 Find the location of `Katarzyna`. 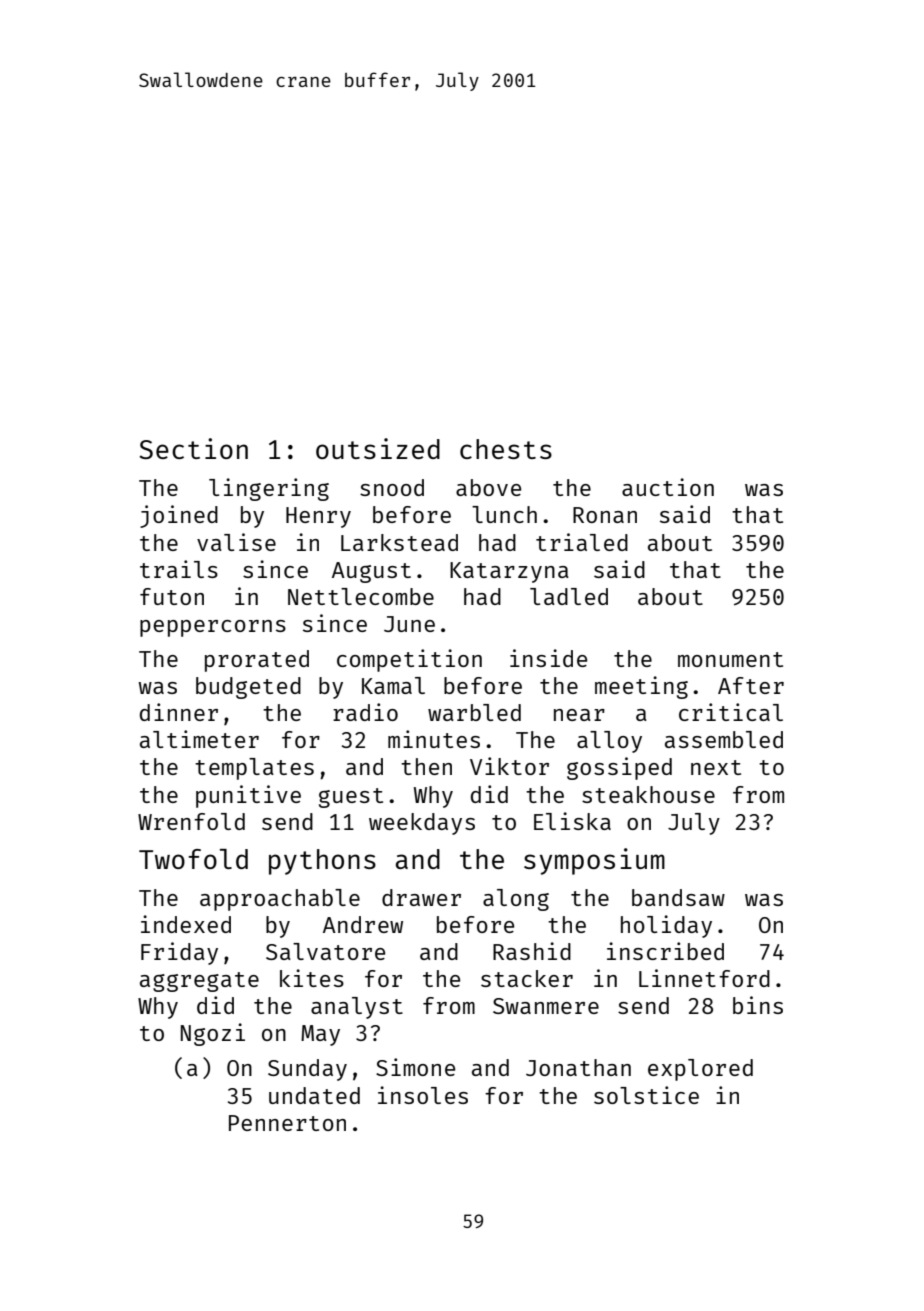

Katarzyna is located at coordinates (509, 572).
